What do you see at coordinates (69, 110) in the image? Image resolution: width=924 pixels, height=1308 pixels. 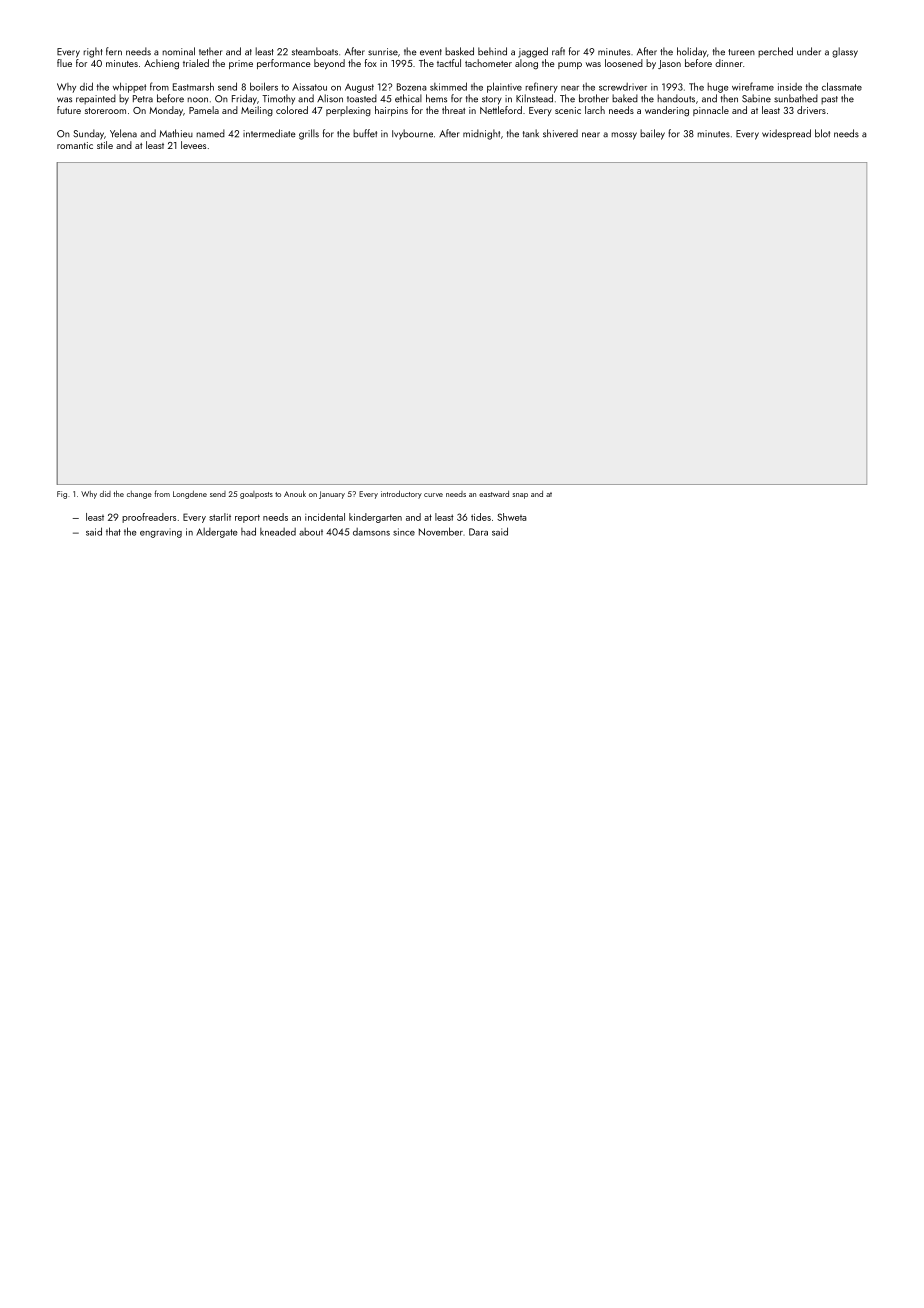 I see `future` at bounding box center [69, 110].
